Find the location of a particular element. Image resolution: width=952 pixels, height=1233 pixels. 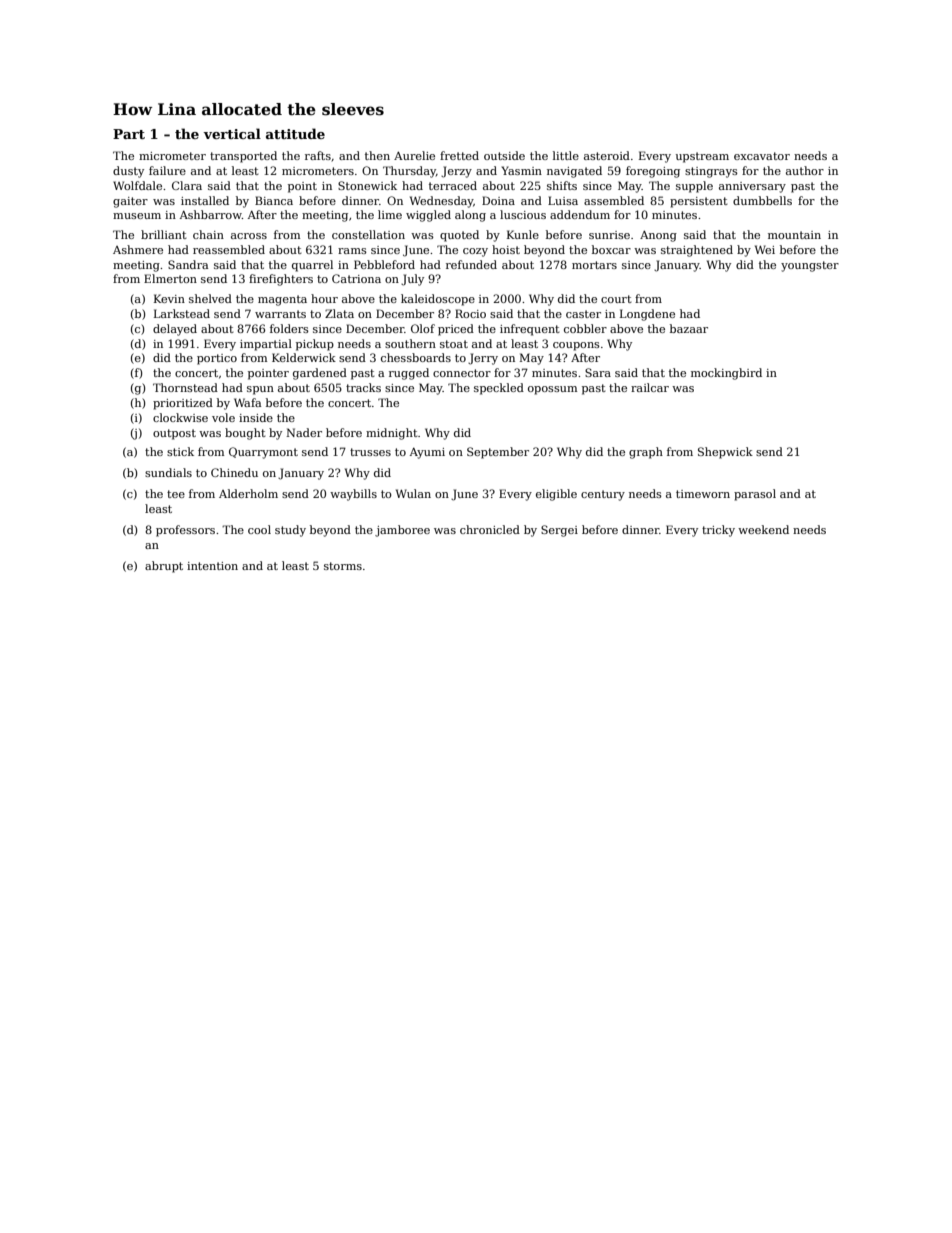

pickup is located at coordinates (315, 345).
